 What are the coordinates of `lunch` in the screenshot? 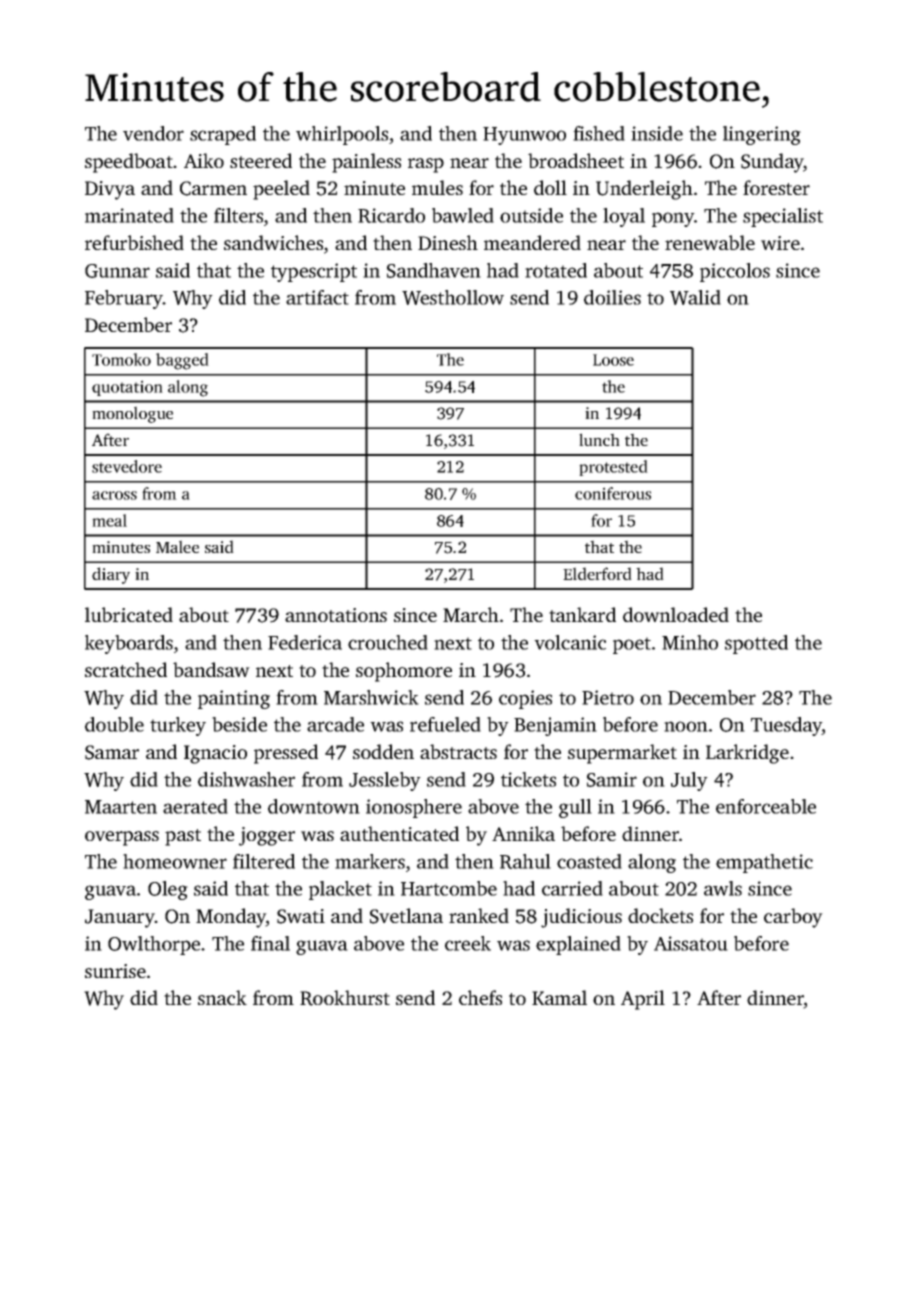 It's located at (599, 439).
